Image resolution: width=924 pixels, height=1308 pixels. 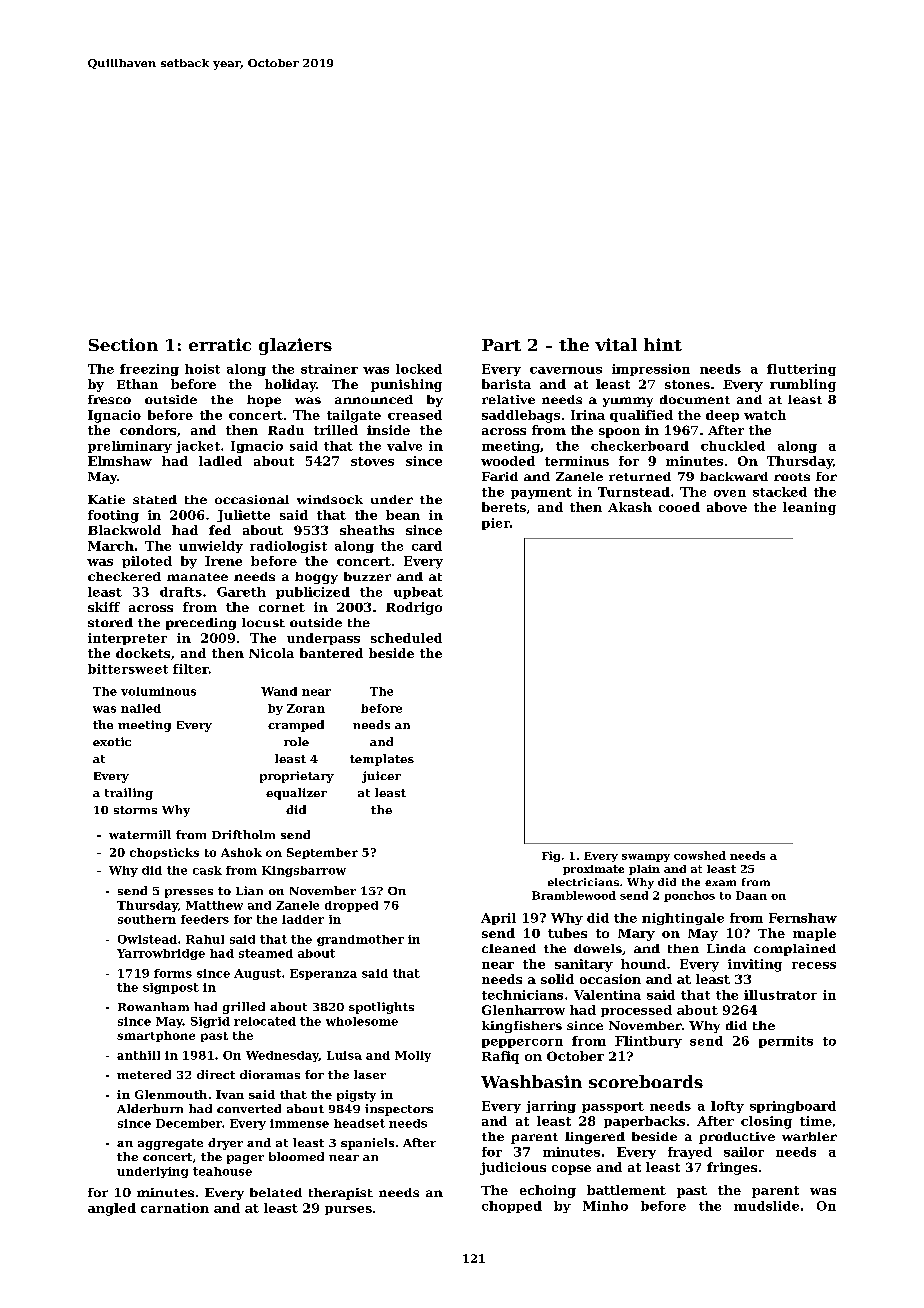 I want to click on fluttering, so click(x=801, y=370).
